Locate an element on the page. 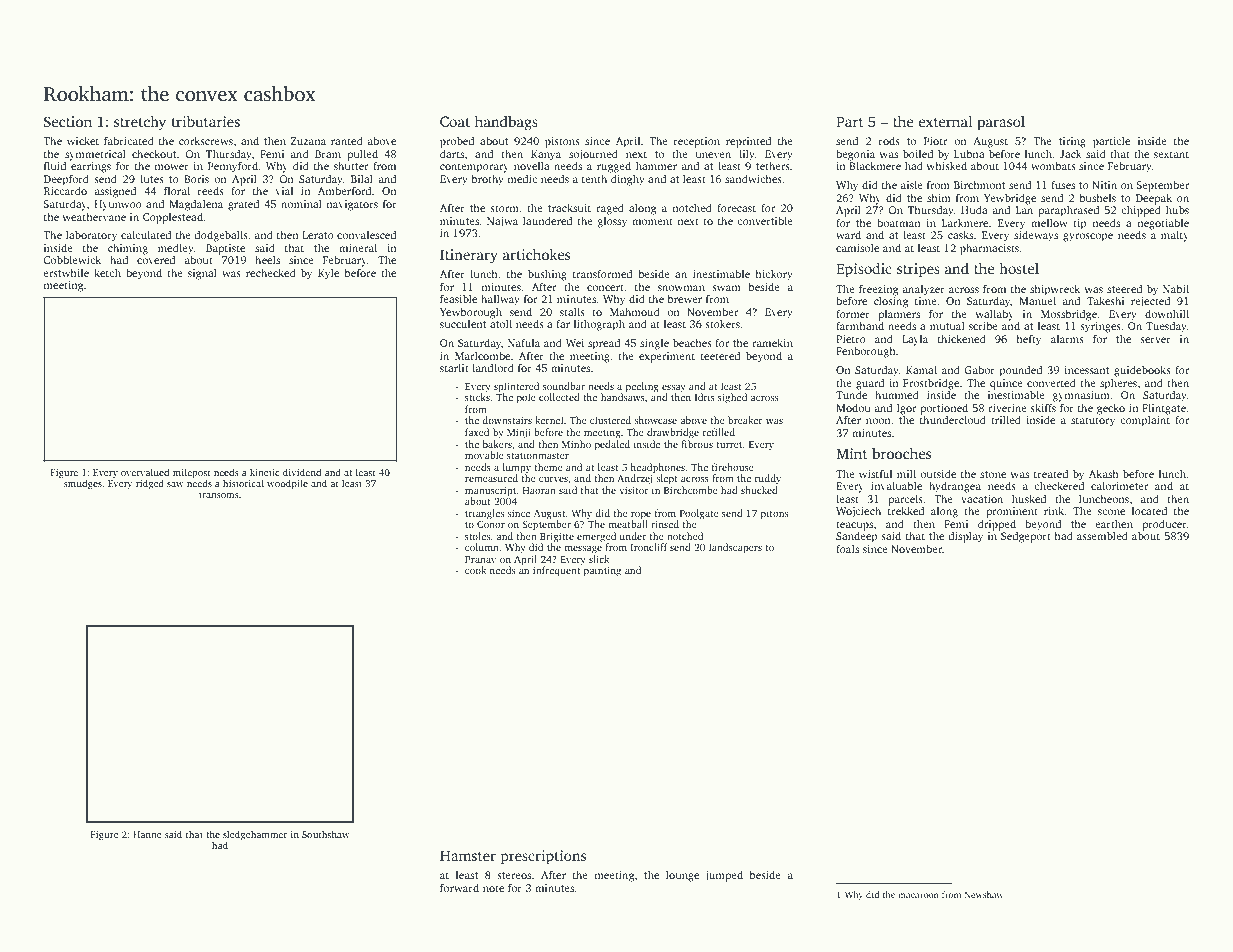 This image has height=952, width=1233. Hanne is located at coordinates (147, 834).
